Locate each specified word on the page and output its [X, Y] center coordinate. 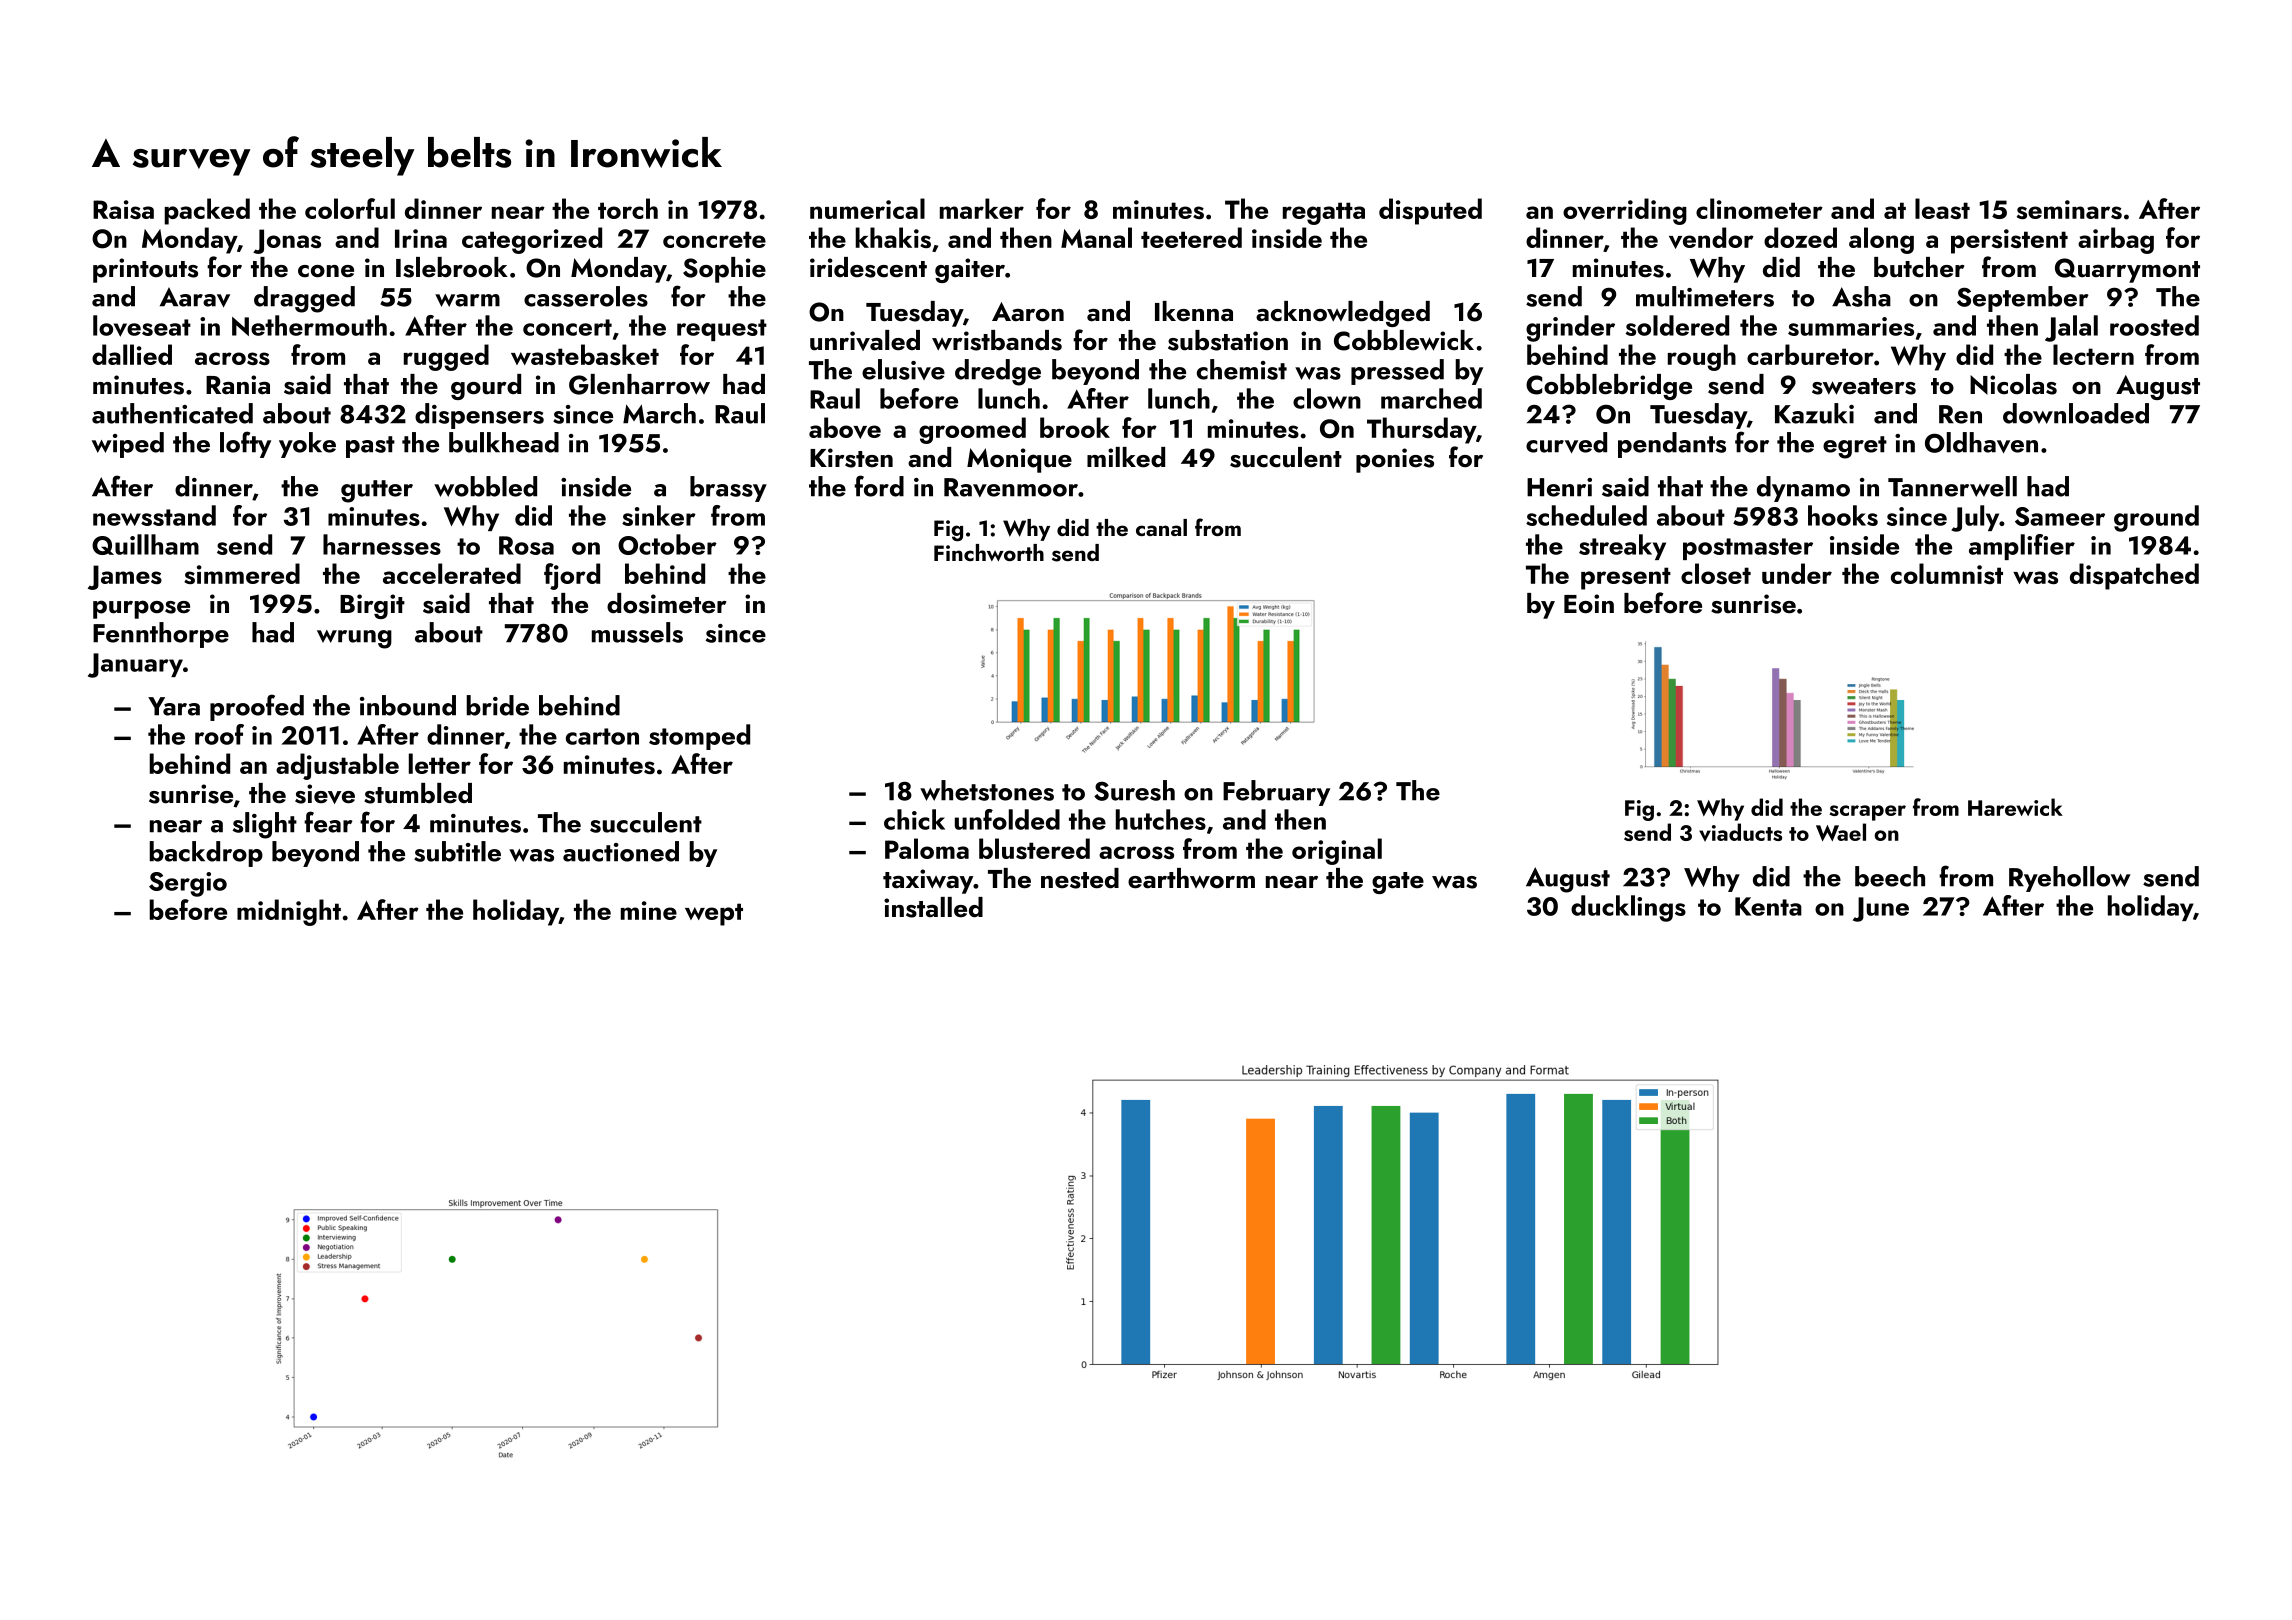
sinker [659, 515]
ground [2156, 518]
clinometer [1759, 208]
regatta [1324, 213]
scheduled [1586, 515]
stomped [699, 737]
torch [628, 208]
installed [933, 907]
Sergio [188, 884]
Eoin [1589, 604]
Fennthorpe [161, 635]
